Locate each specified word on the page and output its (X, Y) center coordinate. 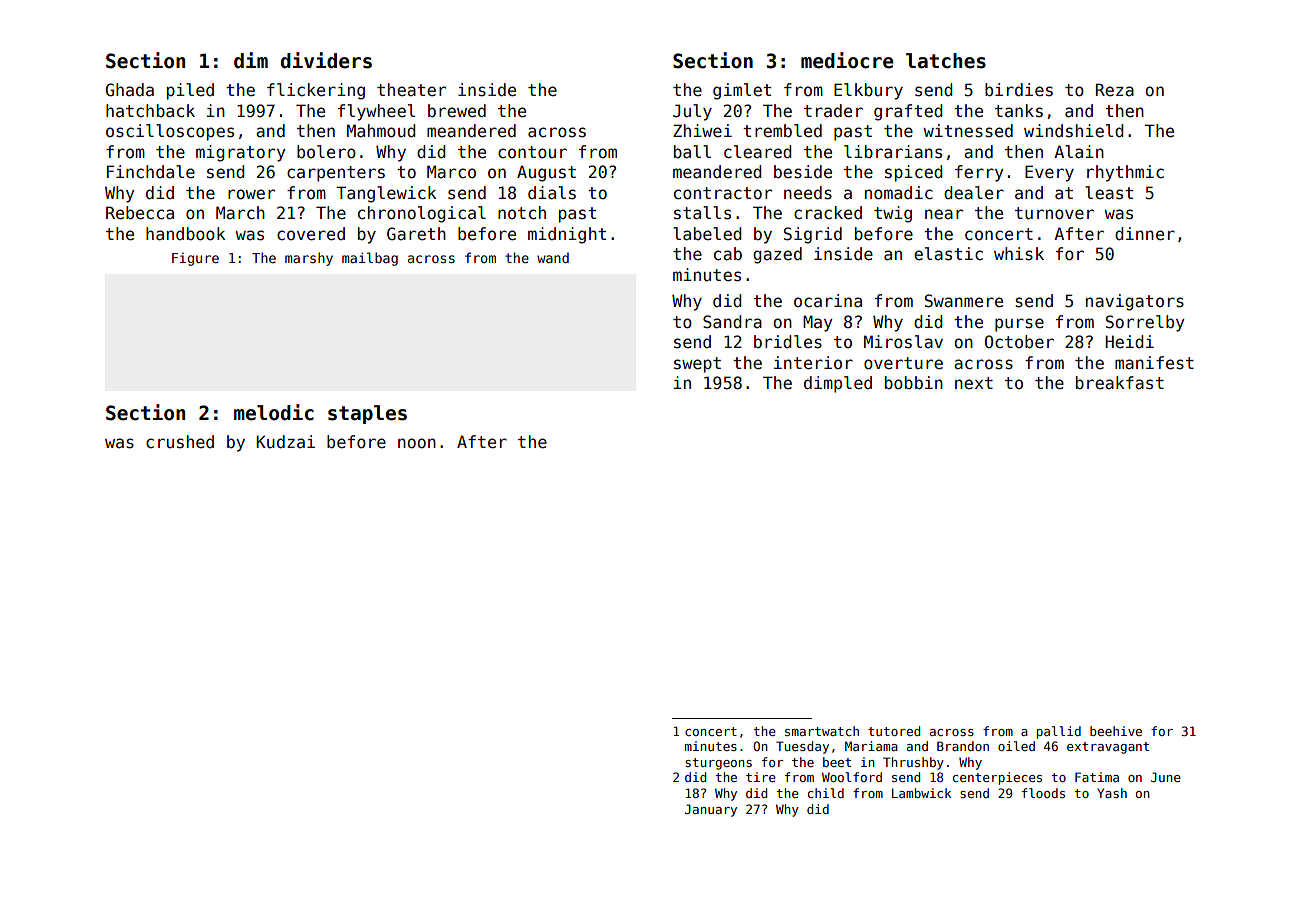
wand (553, 257)
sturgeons (718, 764)
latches (946, 61)
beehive (1116, 731)
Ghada (130, 90)
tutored (894, 731)
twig (893, 214)
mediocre (847, 60)
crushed (180, 442)
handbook (185, 234)
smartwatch (822, 731)
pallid (1058, 732)
